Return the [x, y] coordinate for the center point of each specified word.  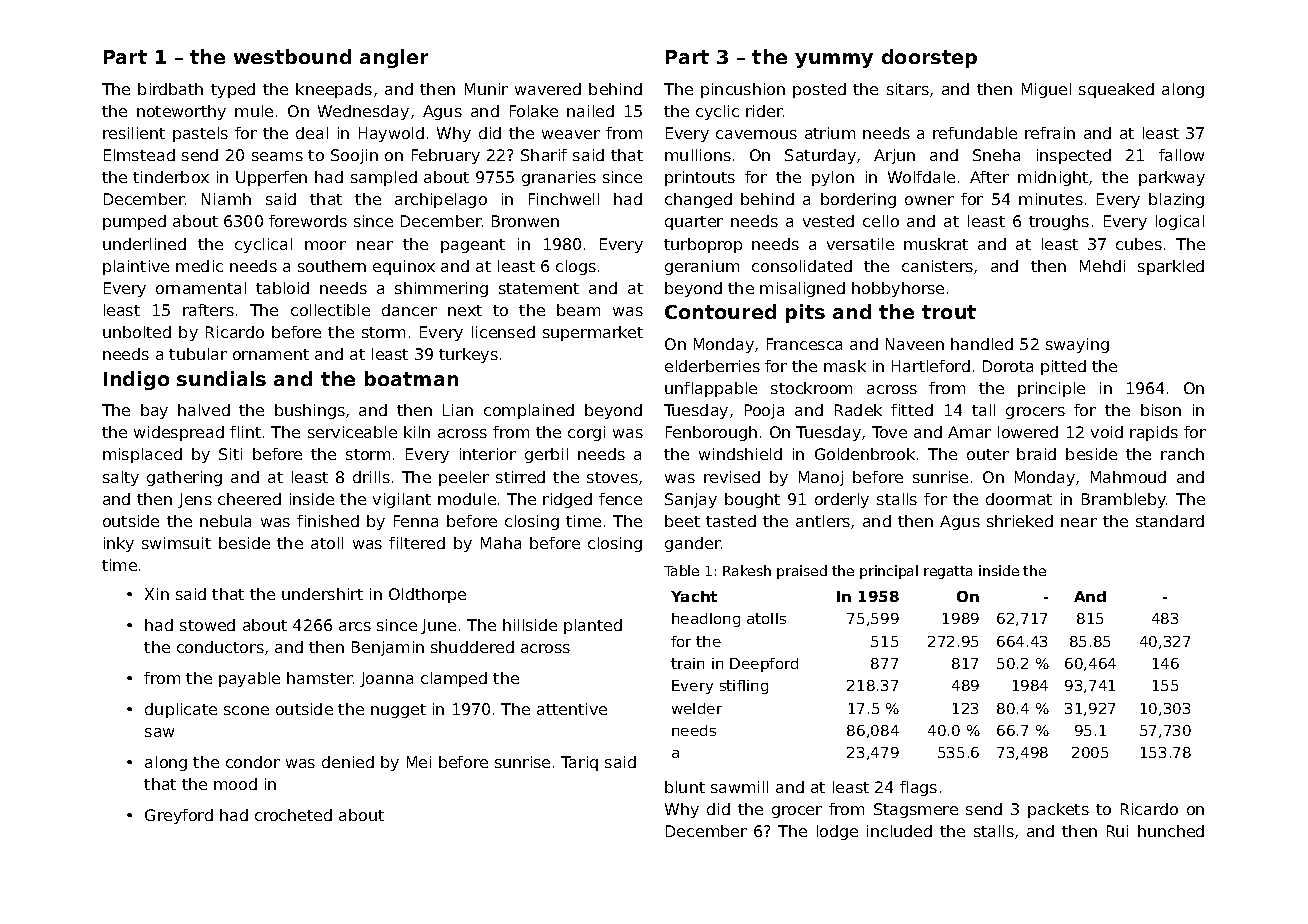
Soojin [354, 156]
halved [204, 410]
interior [488, 454]
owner [929, 200]
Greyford [179, 816]
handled [982, 344]
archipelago [441, 200]
